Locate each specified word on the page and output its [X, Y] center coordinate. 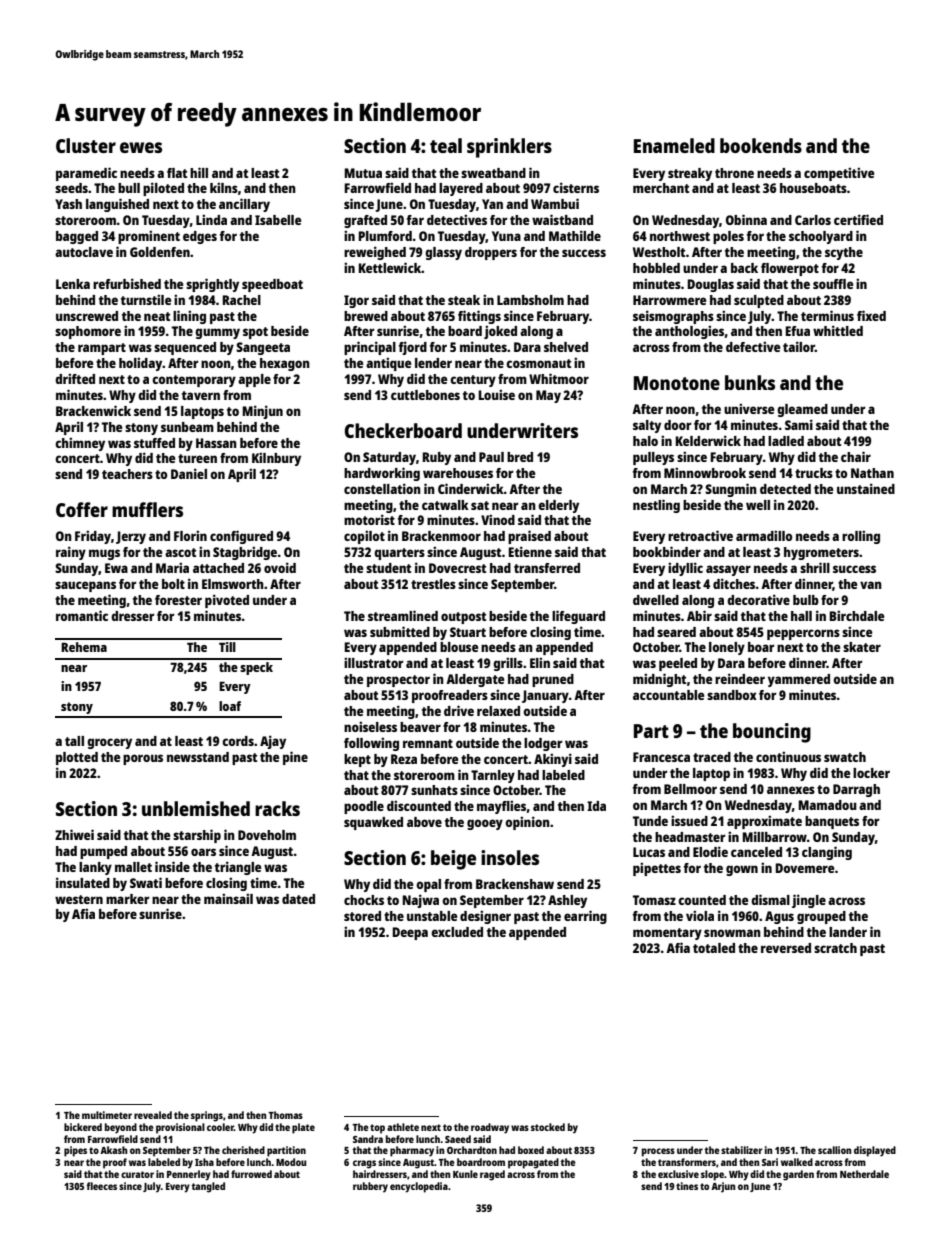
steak [464, 300]
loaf [230, 706]
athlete [403, 1127]
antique [388, 364]
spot [255, 333]
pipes [75, 1151]
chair [856, 456]
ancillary [244, 205]
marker [127, 899]
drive [459, 710]
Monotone [677, 383]
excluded [457, 932]
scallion [834, 1150]
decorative [758, 599]
